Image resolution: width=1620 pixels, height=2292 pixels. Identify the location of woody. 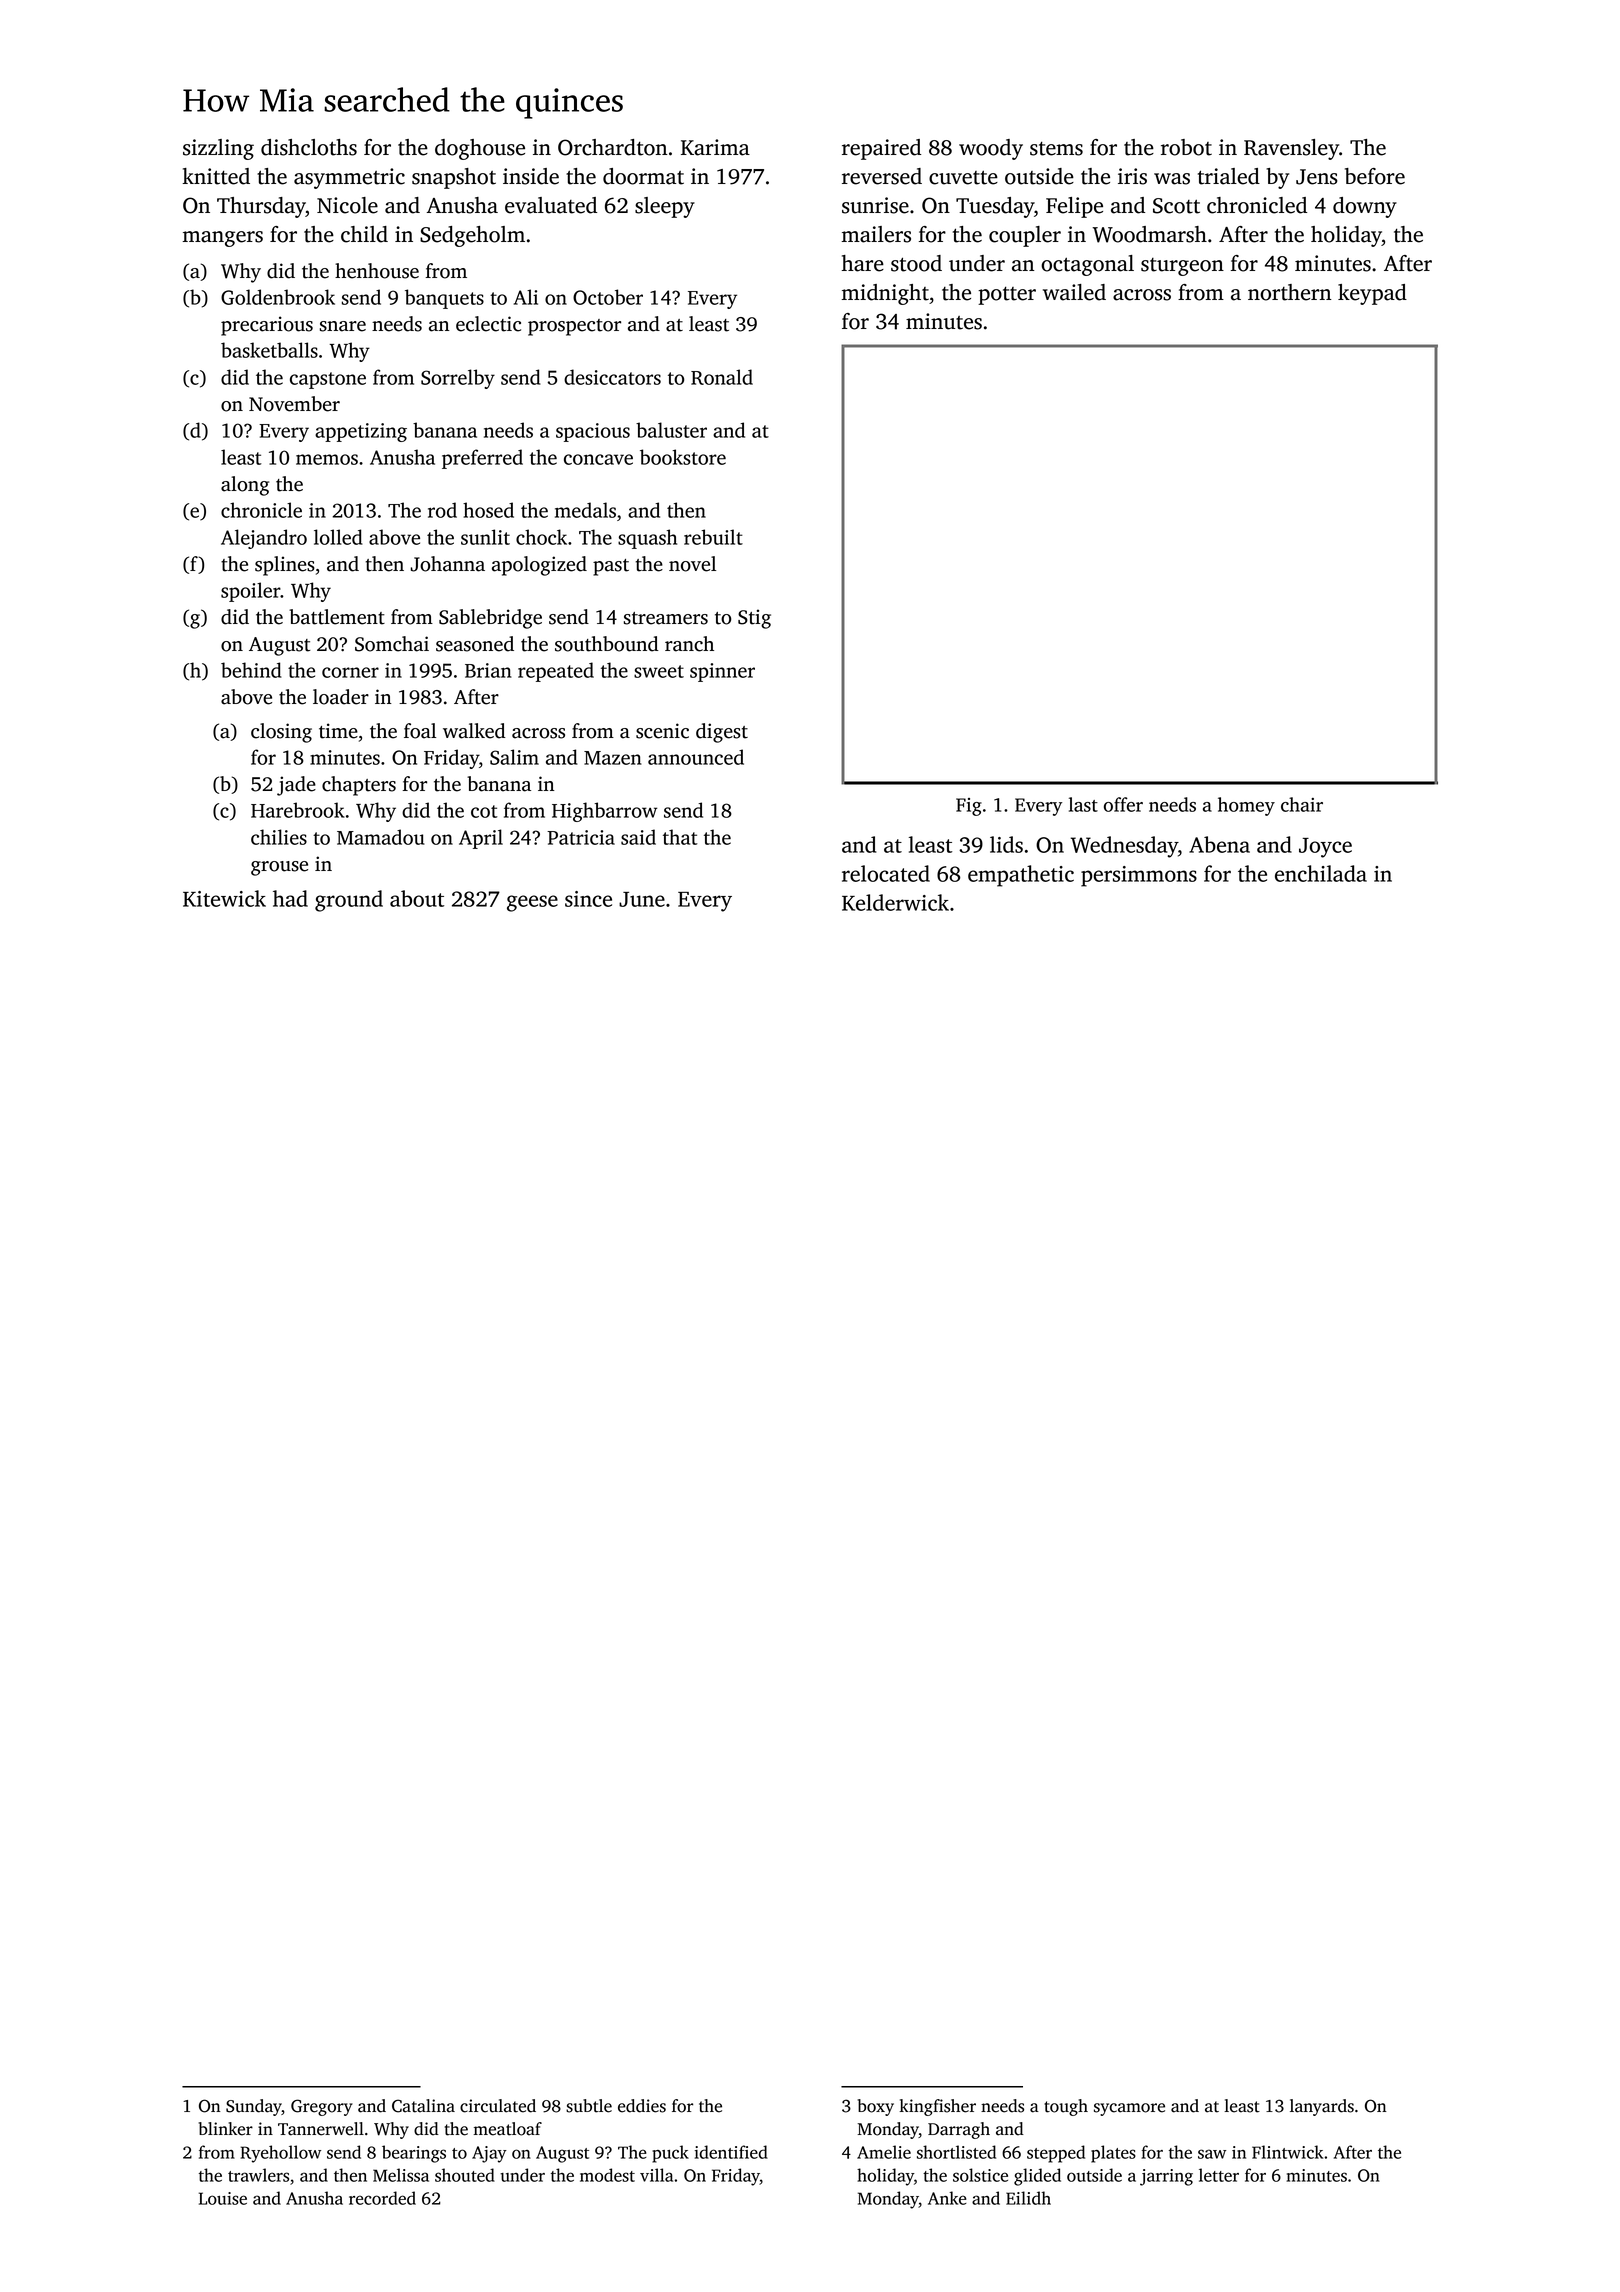
(991, 149).
